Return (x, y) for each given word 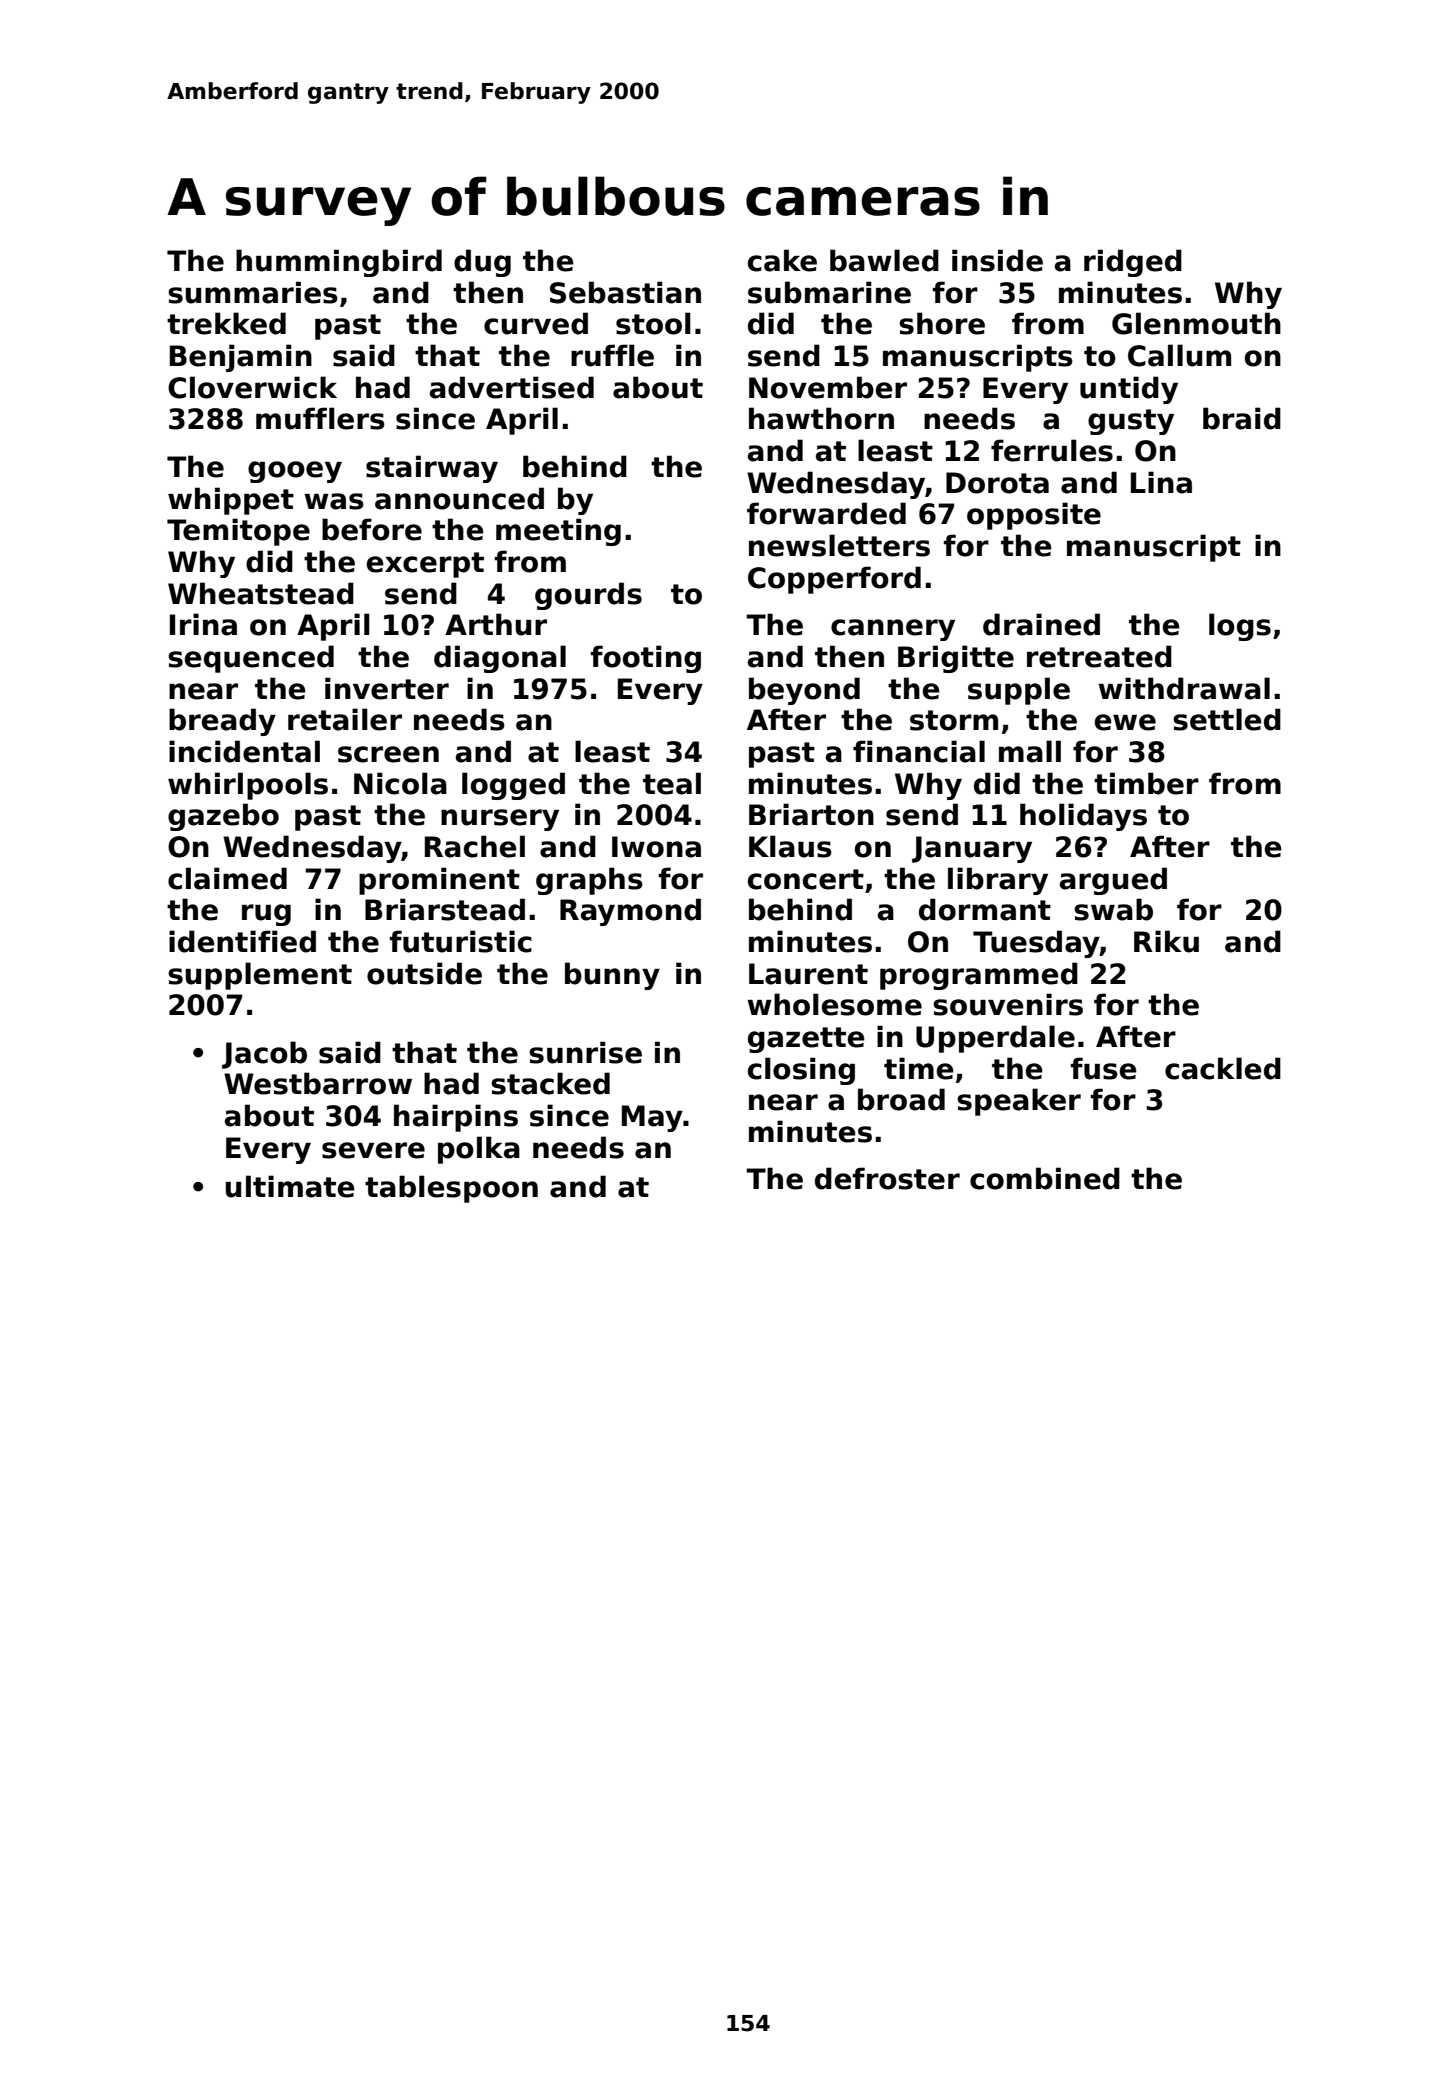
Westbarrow (318, 1083)
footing (646, 659)
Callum (1179, 355)
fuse (1104, 1068)
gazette (806, 1040)
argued (1113, 881)
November (828, 387)
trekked (226, 323)
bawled (884, 260)
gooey (295, 472)
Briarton (811, 814)
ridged (1133, 263)
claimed (227, 878)
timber (1146, 783)
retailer (345, 719)
